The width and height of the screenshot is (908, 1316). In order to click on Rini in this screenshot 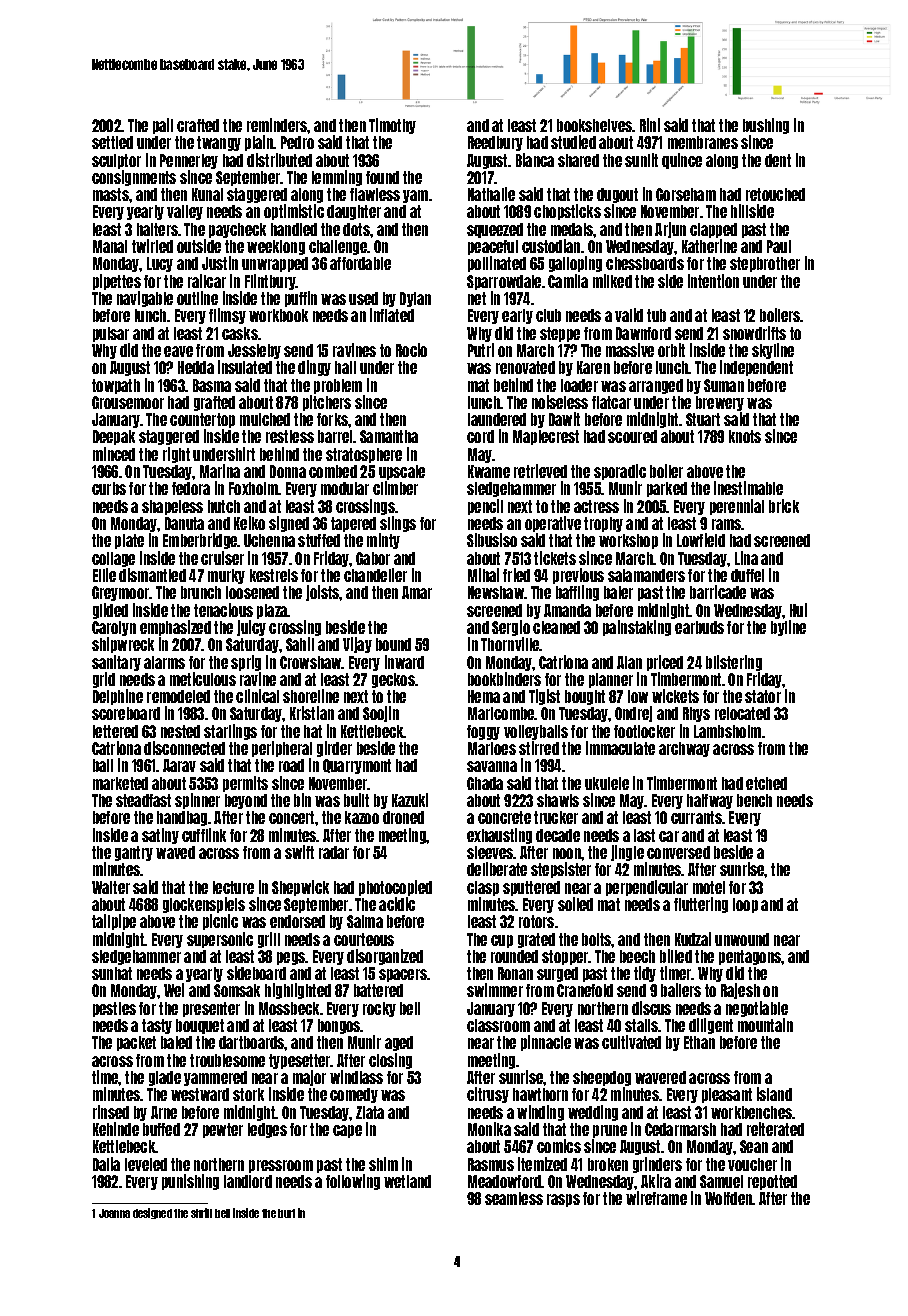, I will do `click(650, 125)`.
